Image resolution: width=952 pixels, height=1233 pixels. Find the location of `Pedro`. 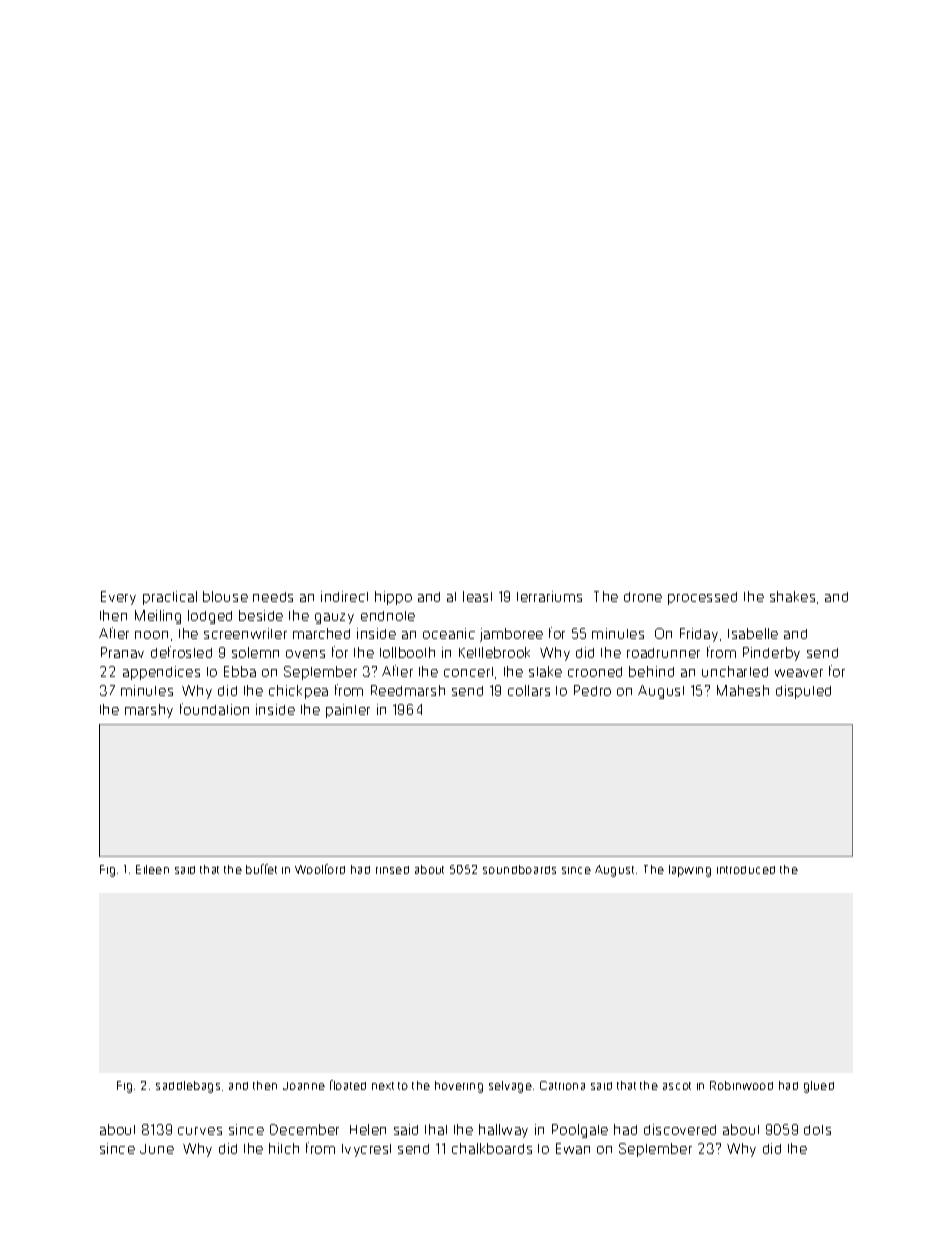

Pedro is located at coordinates (592, 690).
